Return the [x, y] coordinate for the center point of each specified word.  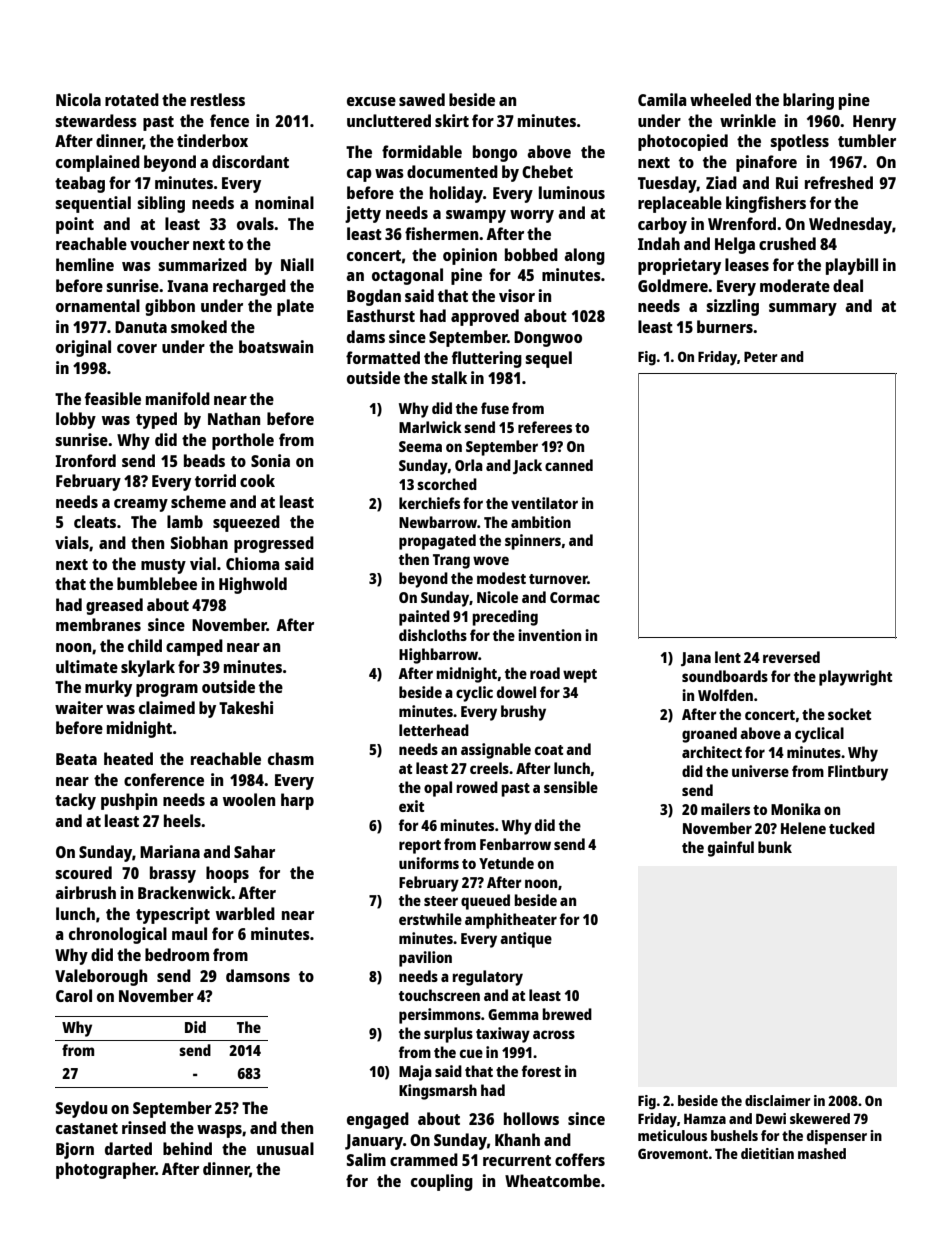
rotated [132, 99]
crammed [424, 1159]
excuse [371, 101]
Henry [874, 123]
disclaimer [778, 1100]
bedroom [177, 954]
